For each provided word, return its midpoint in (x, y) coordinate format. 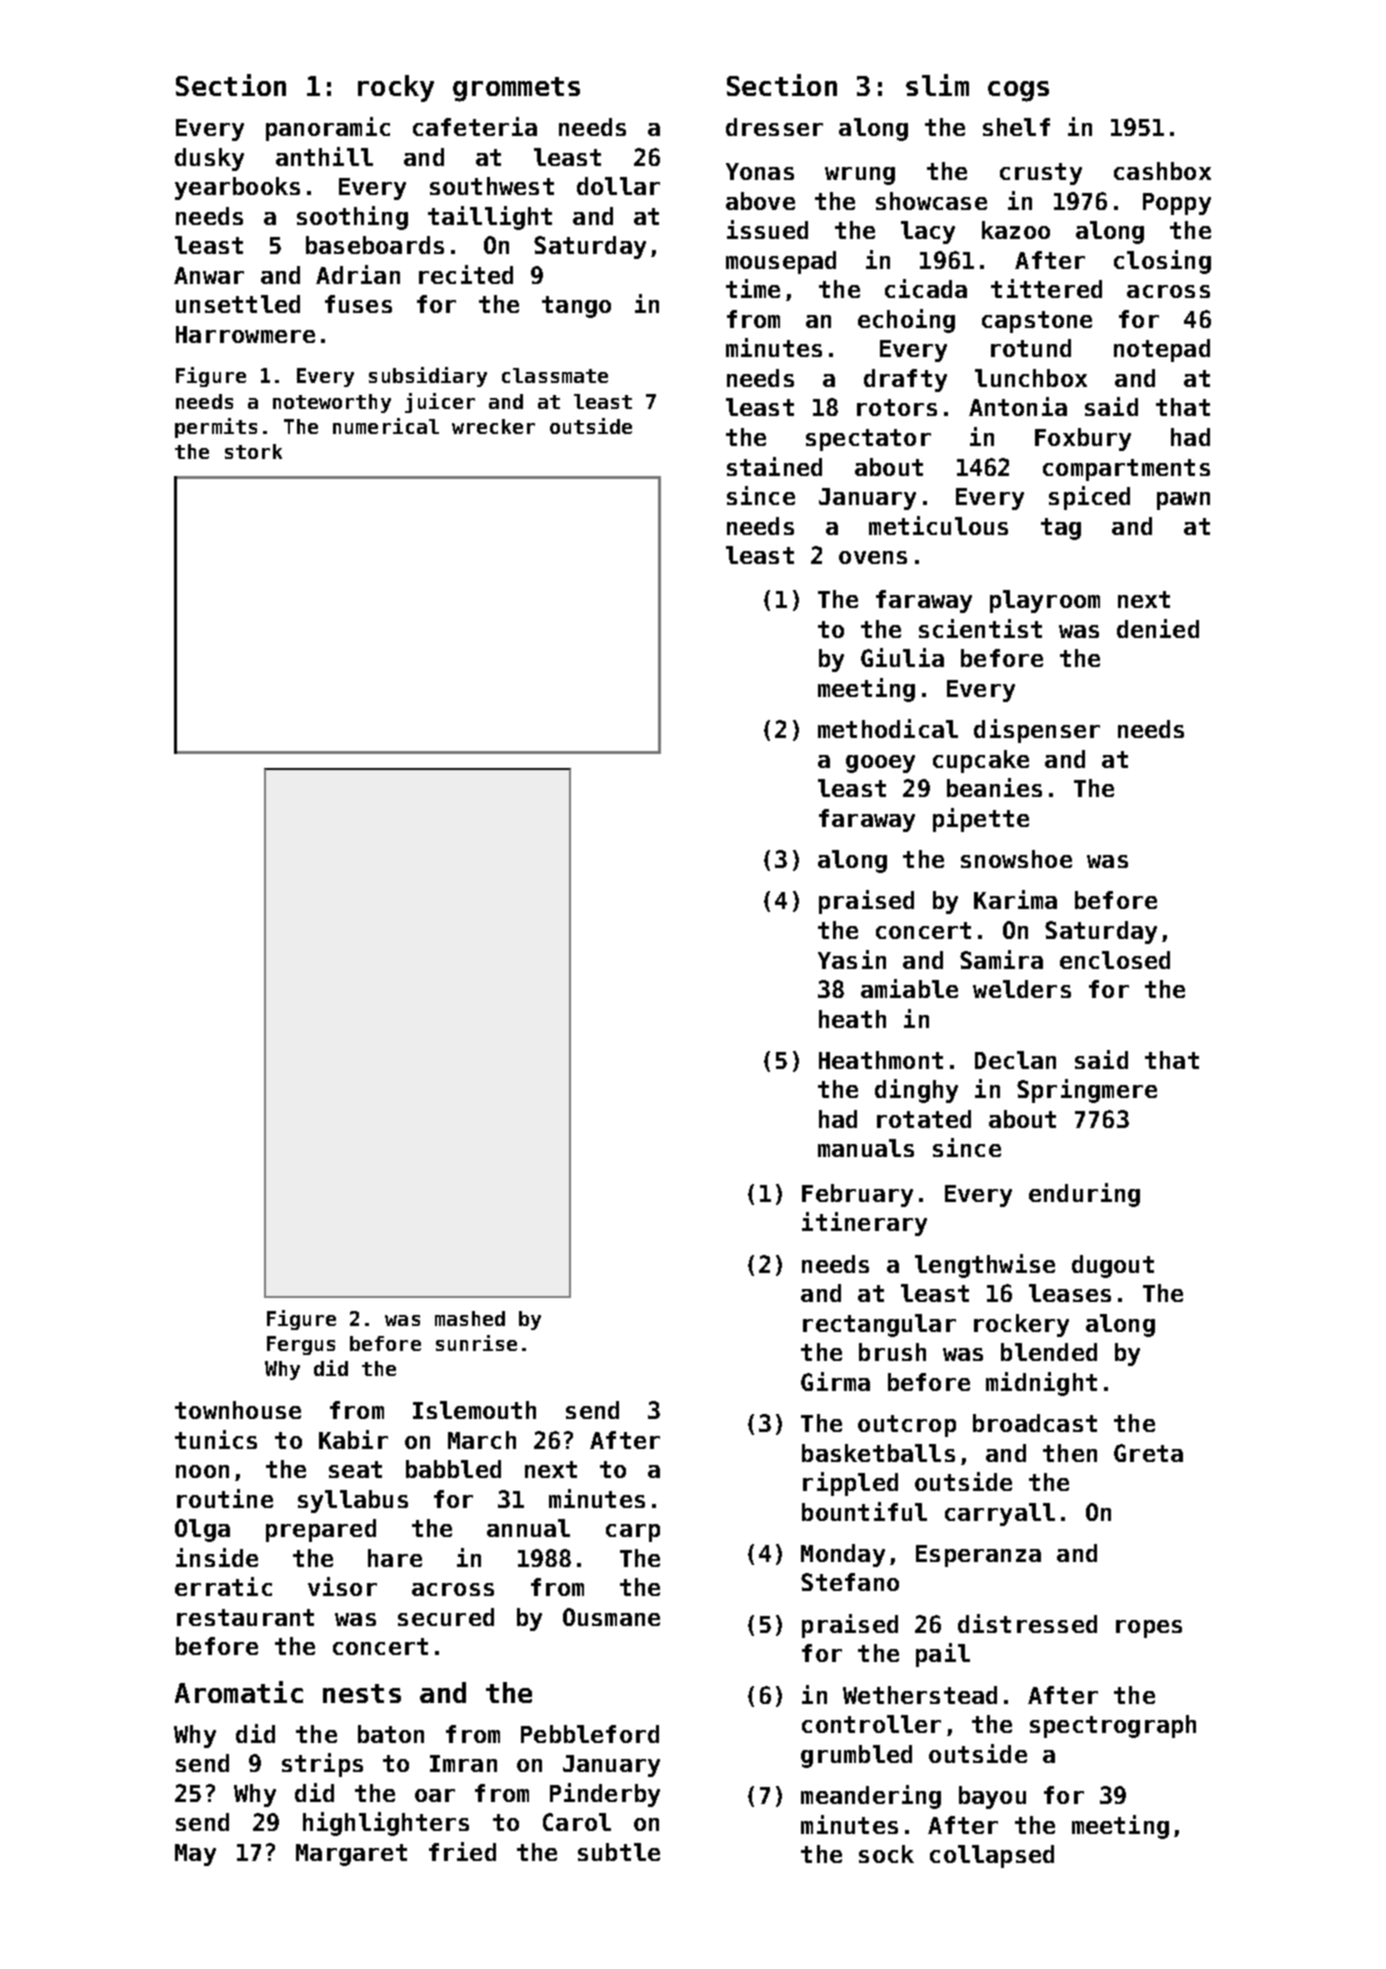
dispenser (1037, 731)
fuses (358, 304)
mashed (470, 1318)
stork (253, 451)
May (195, 1855)
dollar (618, 186)
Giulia (902, 657)
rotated (924, 1119)
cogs (1018, 91)
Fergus (301, 1345)
